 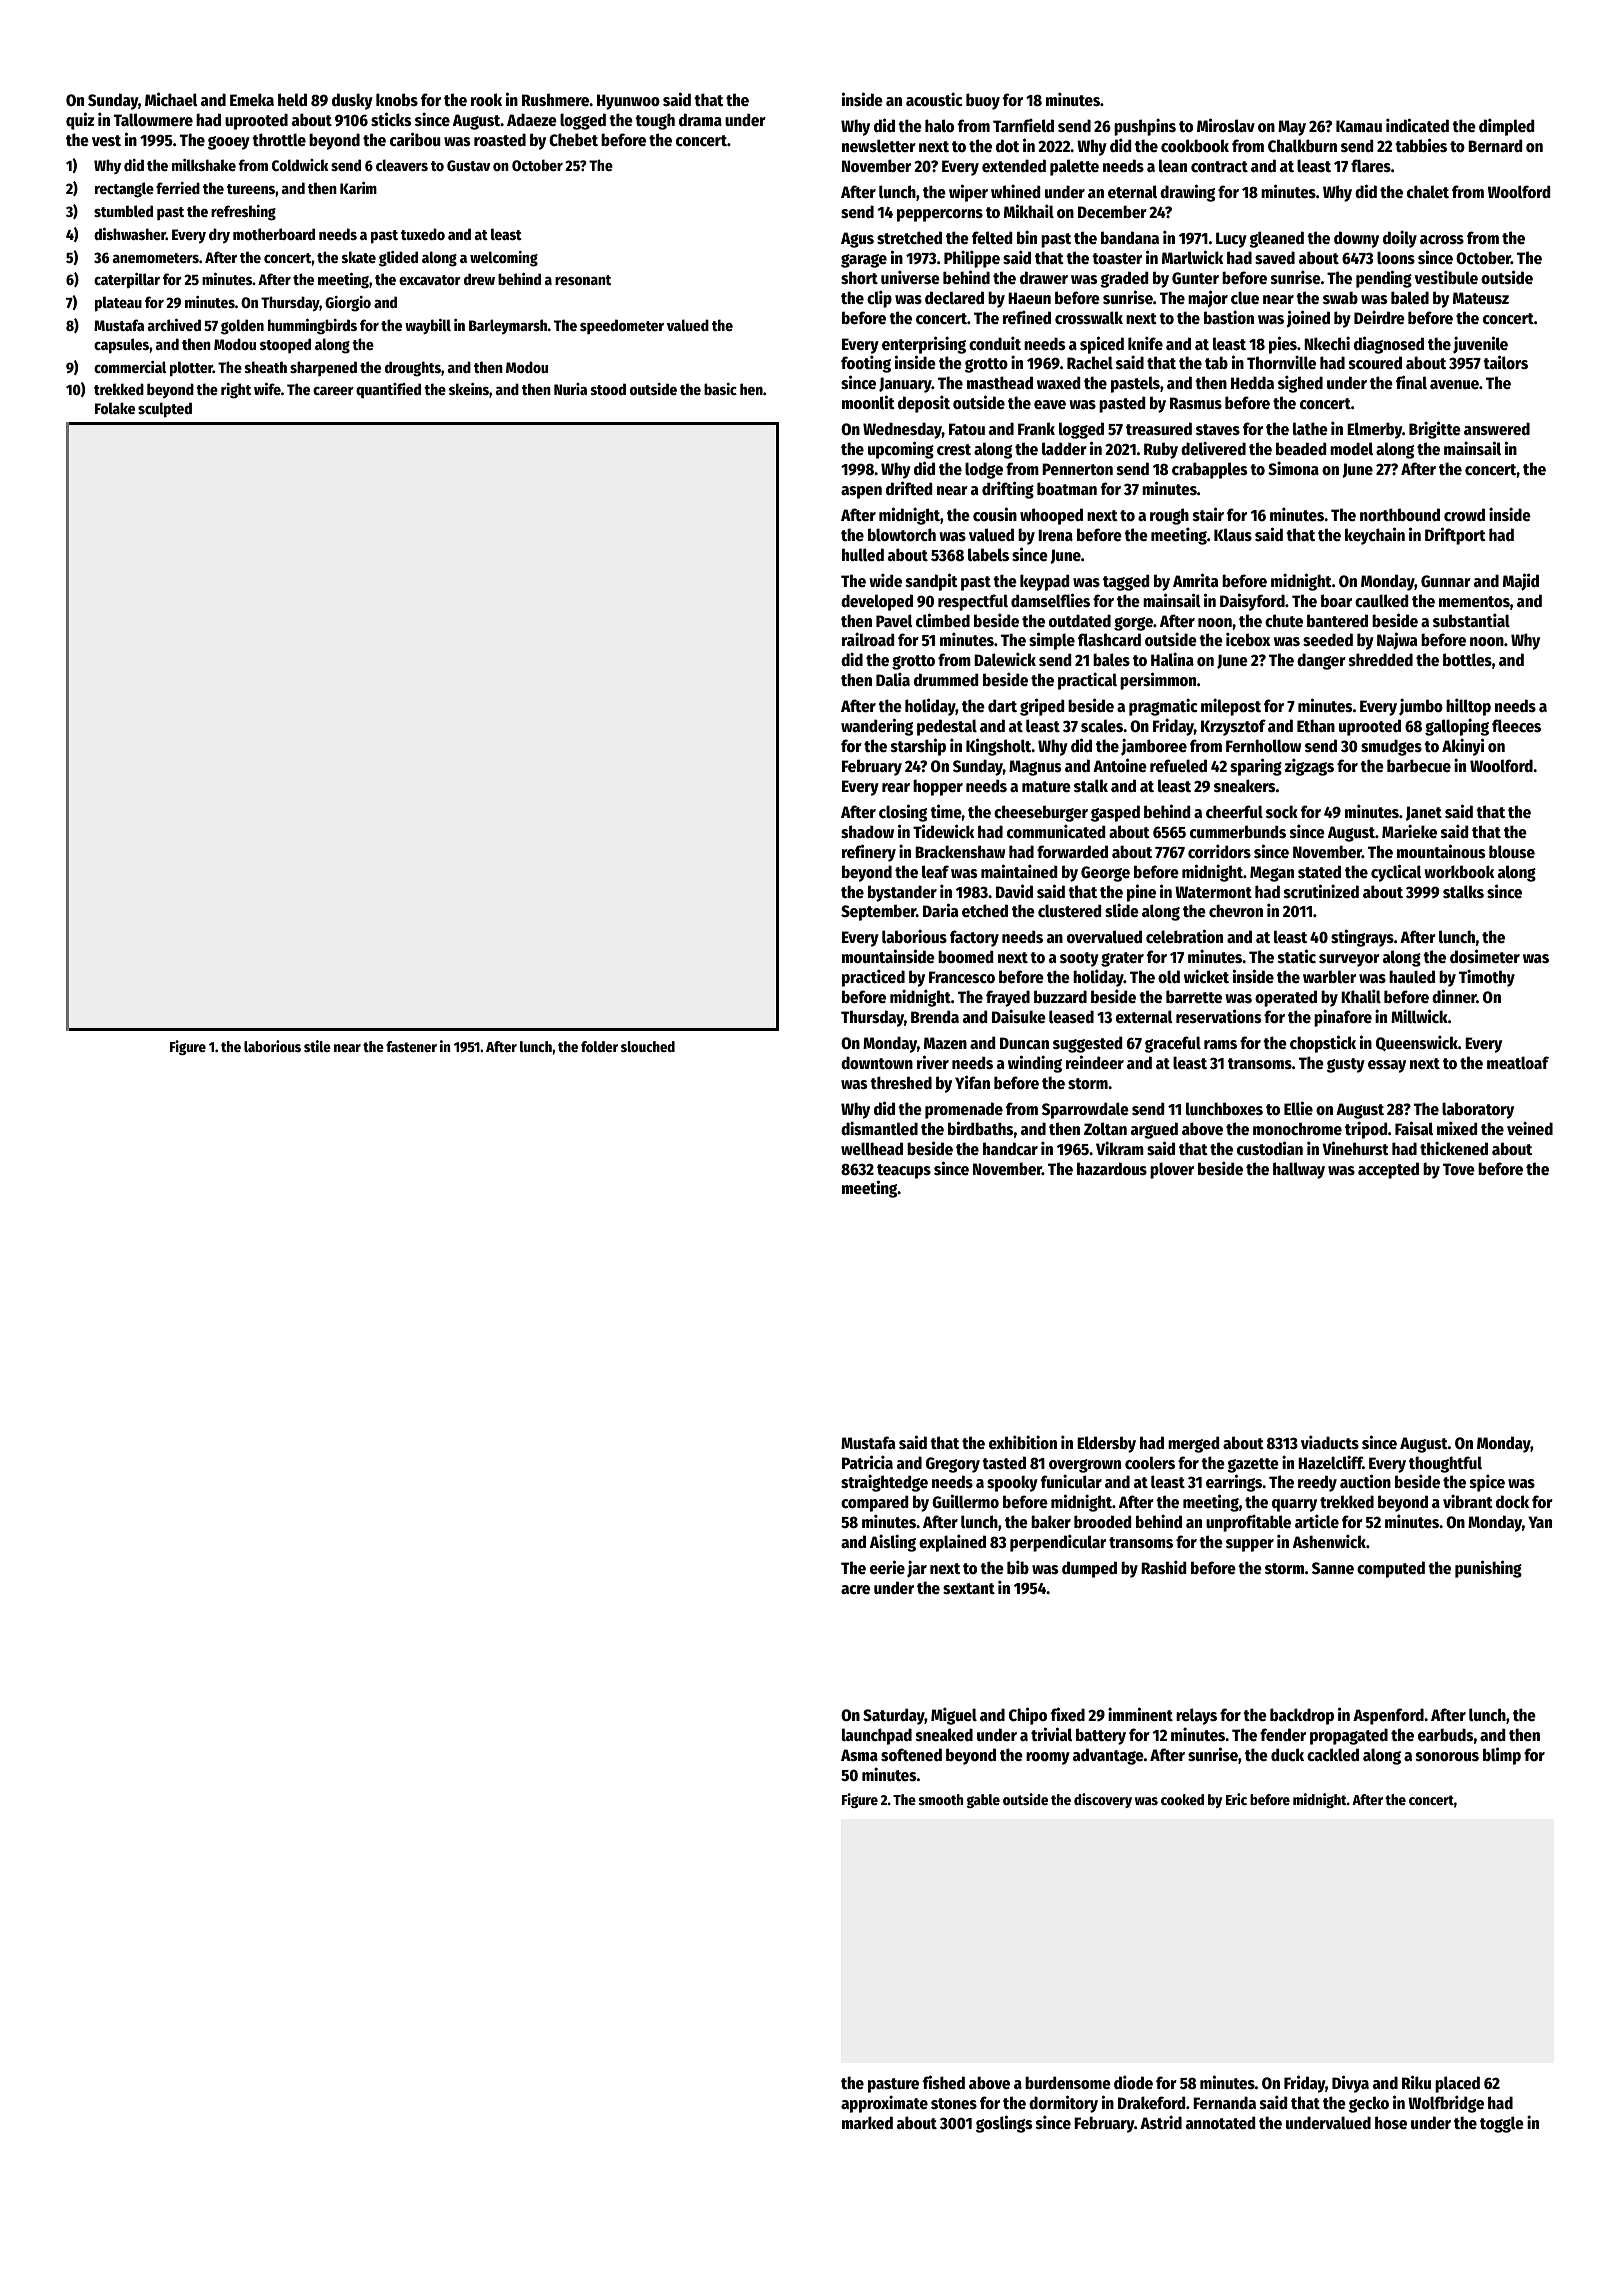 What do you see at coordinates (867, 2123) in the document?
I see `marked` at bounding box center [867, 2123].
